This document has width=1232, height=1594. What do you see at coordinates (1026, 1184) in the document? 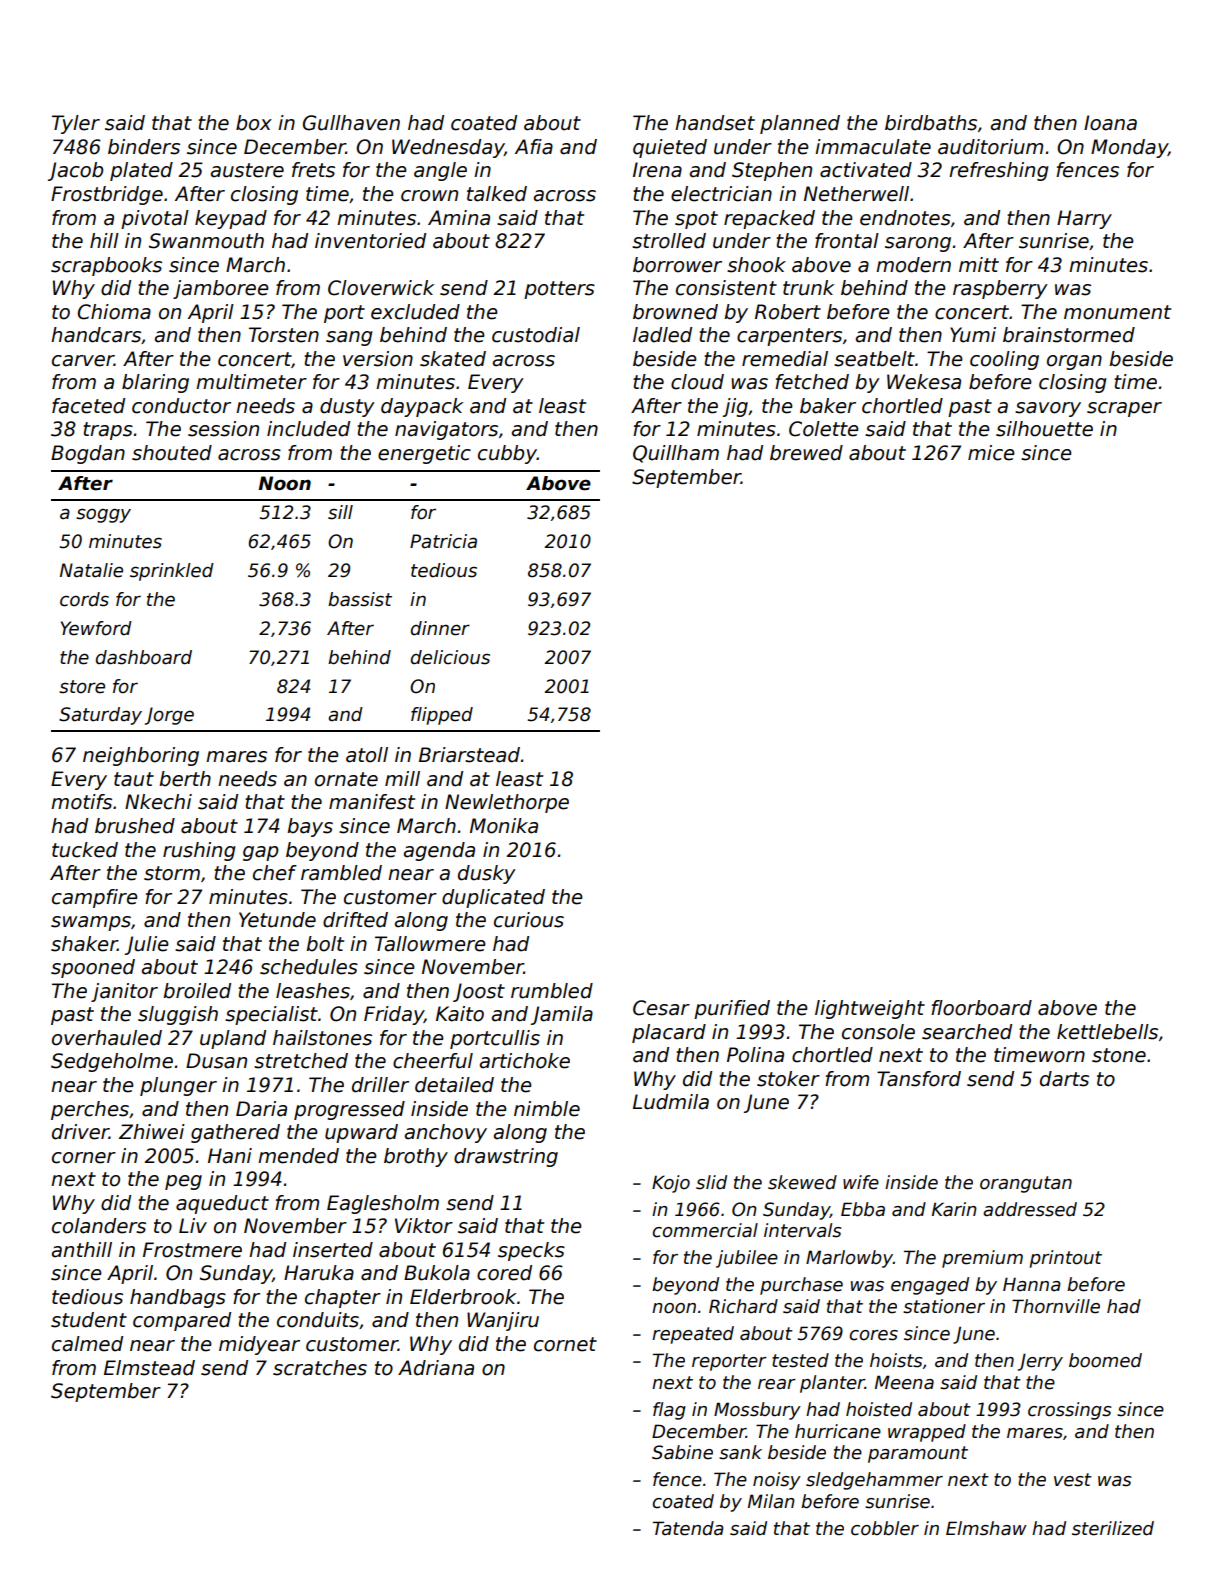
I see `orangutan` at bounding box center [1026, 1184].
